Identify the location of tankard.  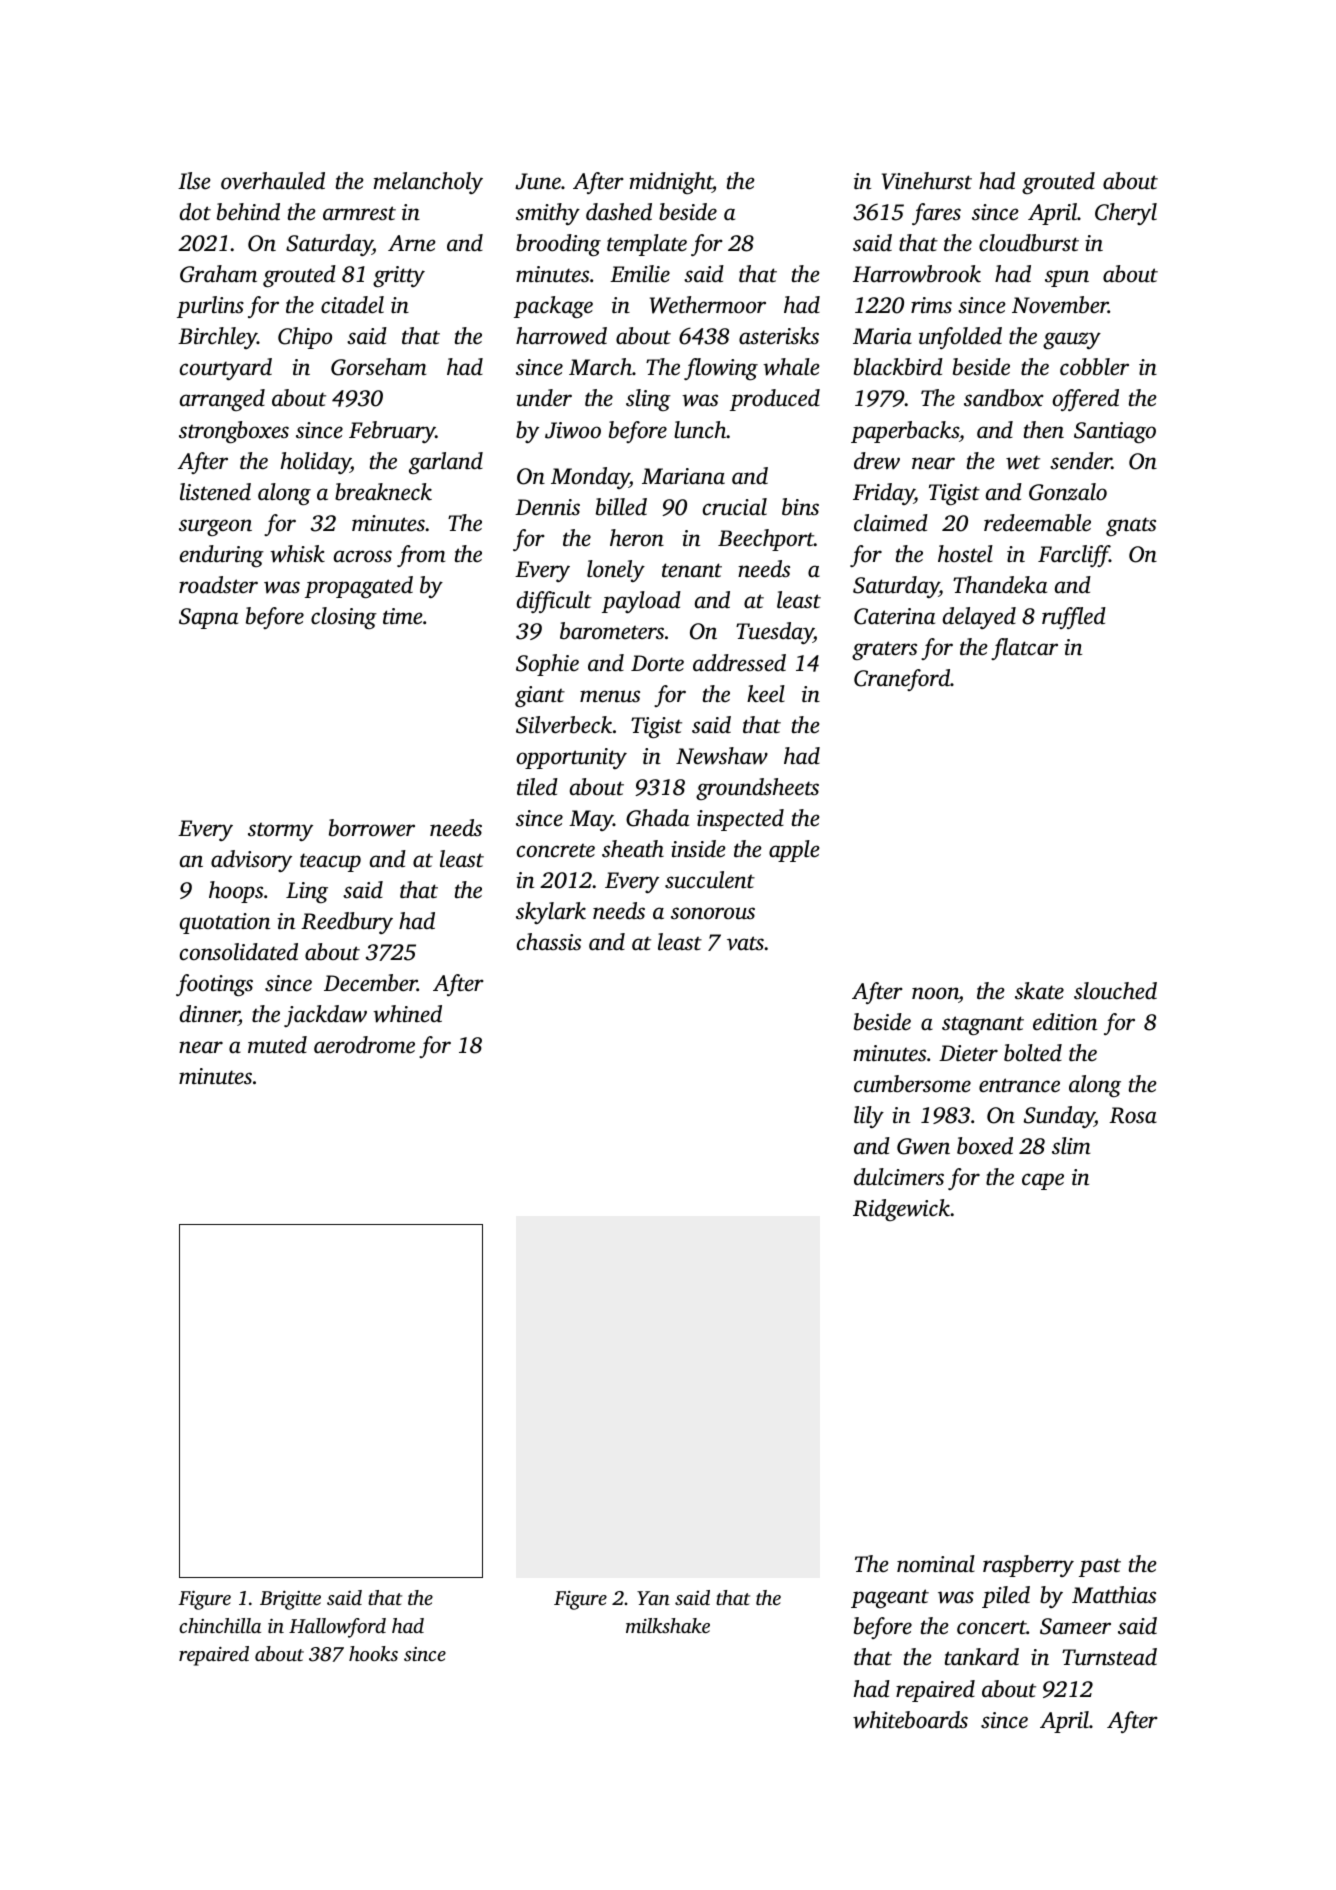
(982, 1657).
